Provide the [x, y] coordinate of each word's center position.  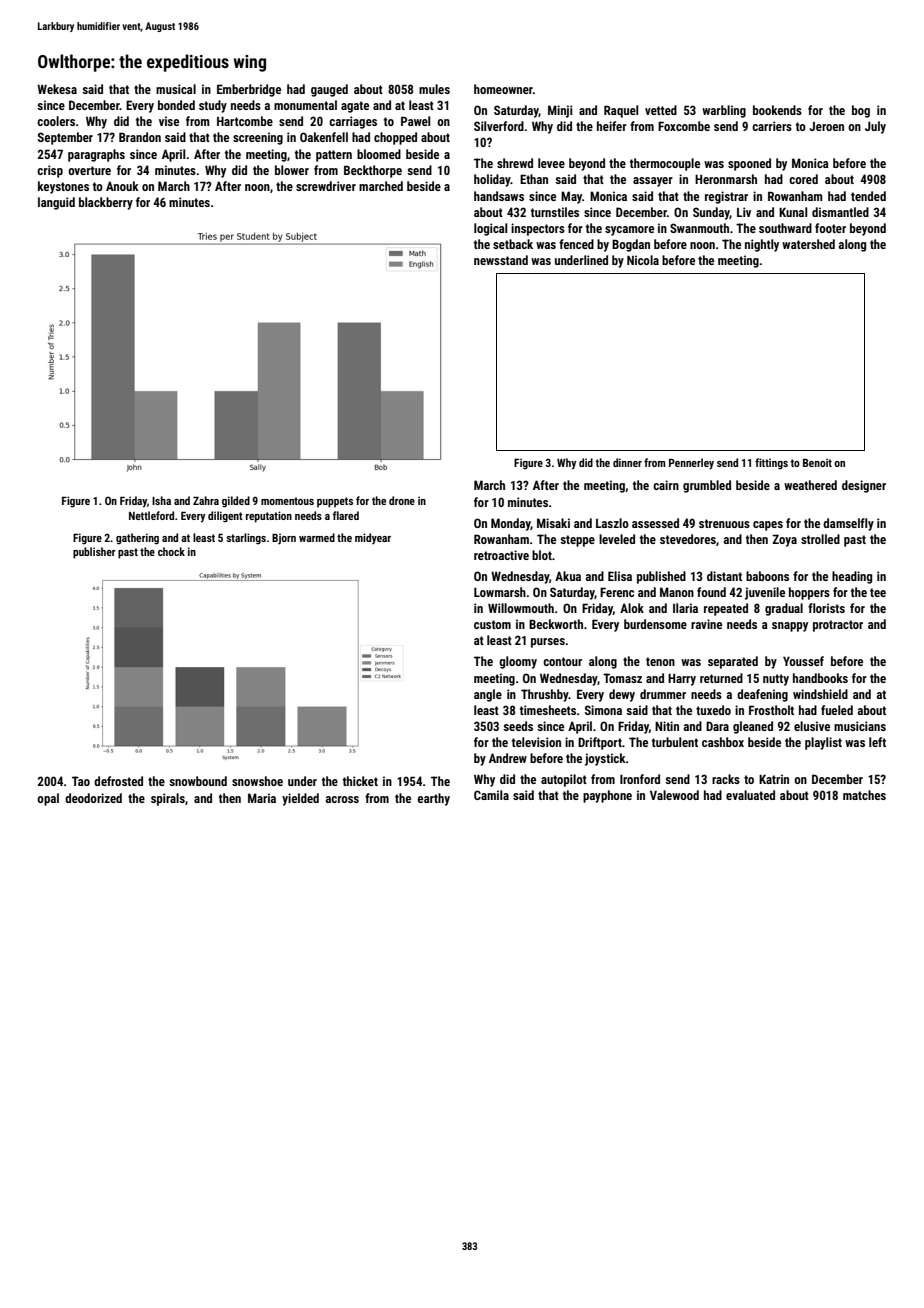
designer [864, 486]
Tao [81, 781]
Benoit [817, 462]
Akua [568, 576]
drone [402, 500]
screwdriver [326, 186]
